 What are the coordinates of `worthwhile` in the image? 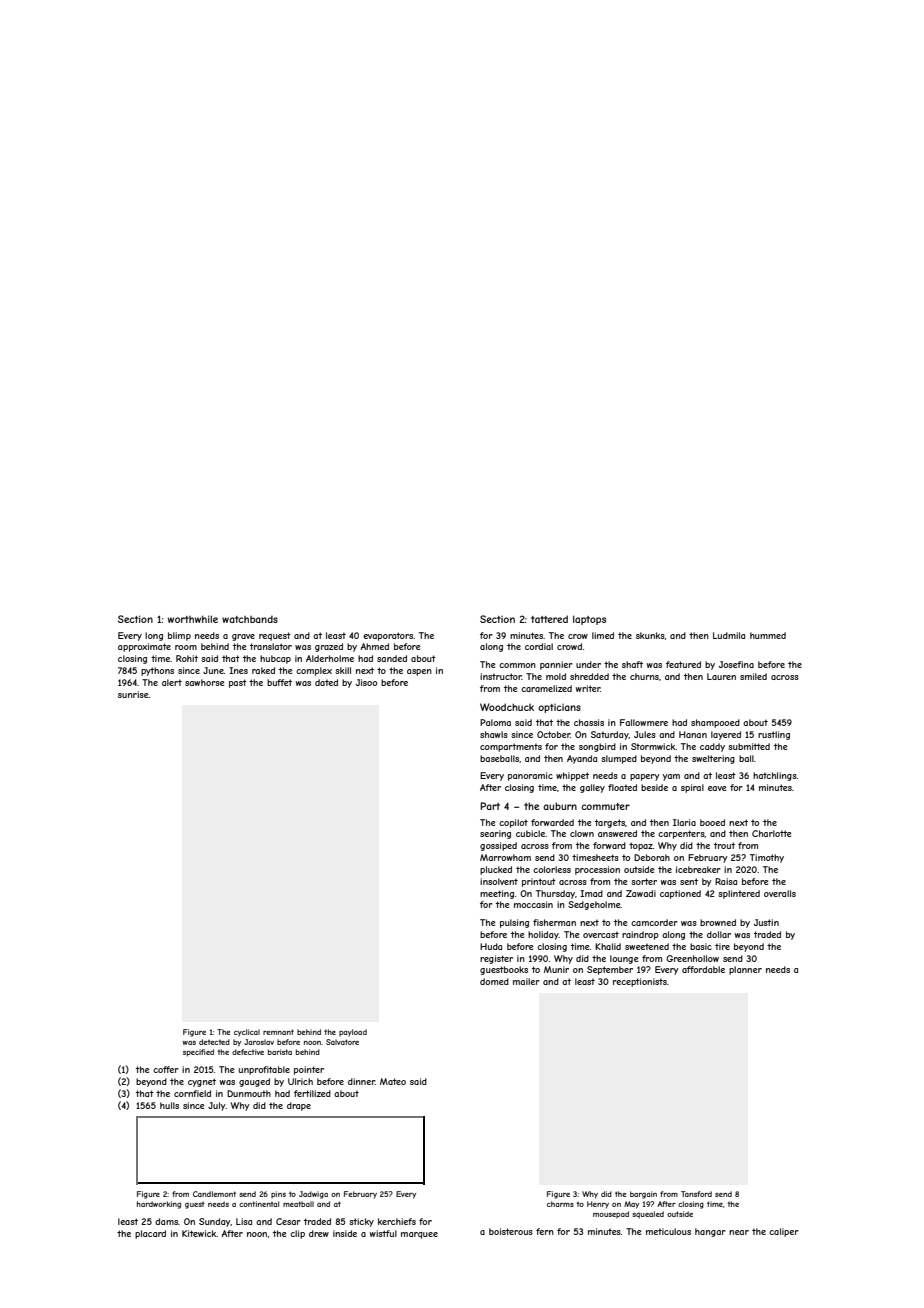 It's located at (193, 619).
